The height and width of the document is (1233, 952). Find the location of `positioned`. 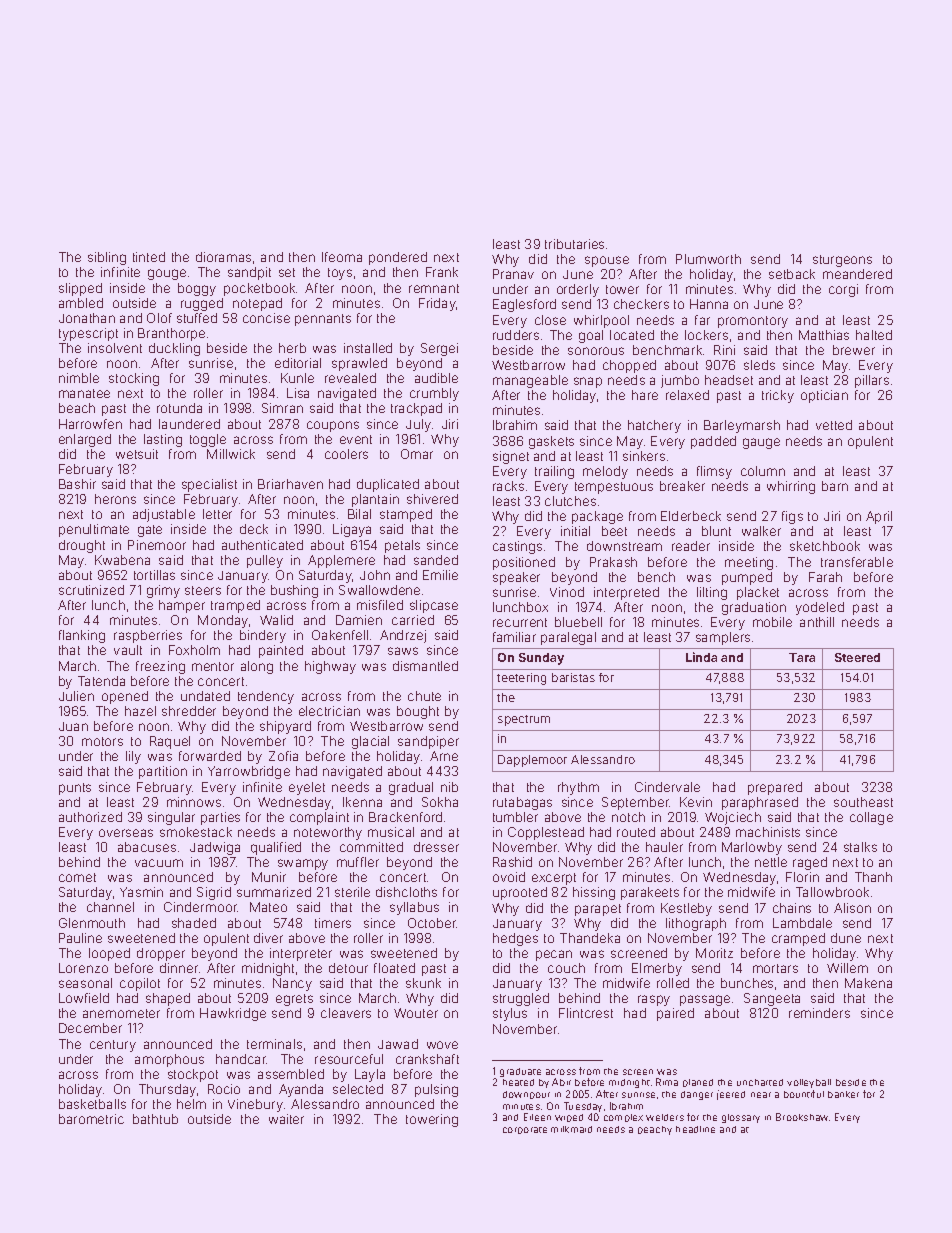

positioned is located at coordinates (524, 563).
